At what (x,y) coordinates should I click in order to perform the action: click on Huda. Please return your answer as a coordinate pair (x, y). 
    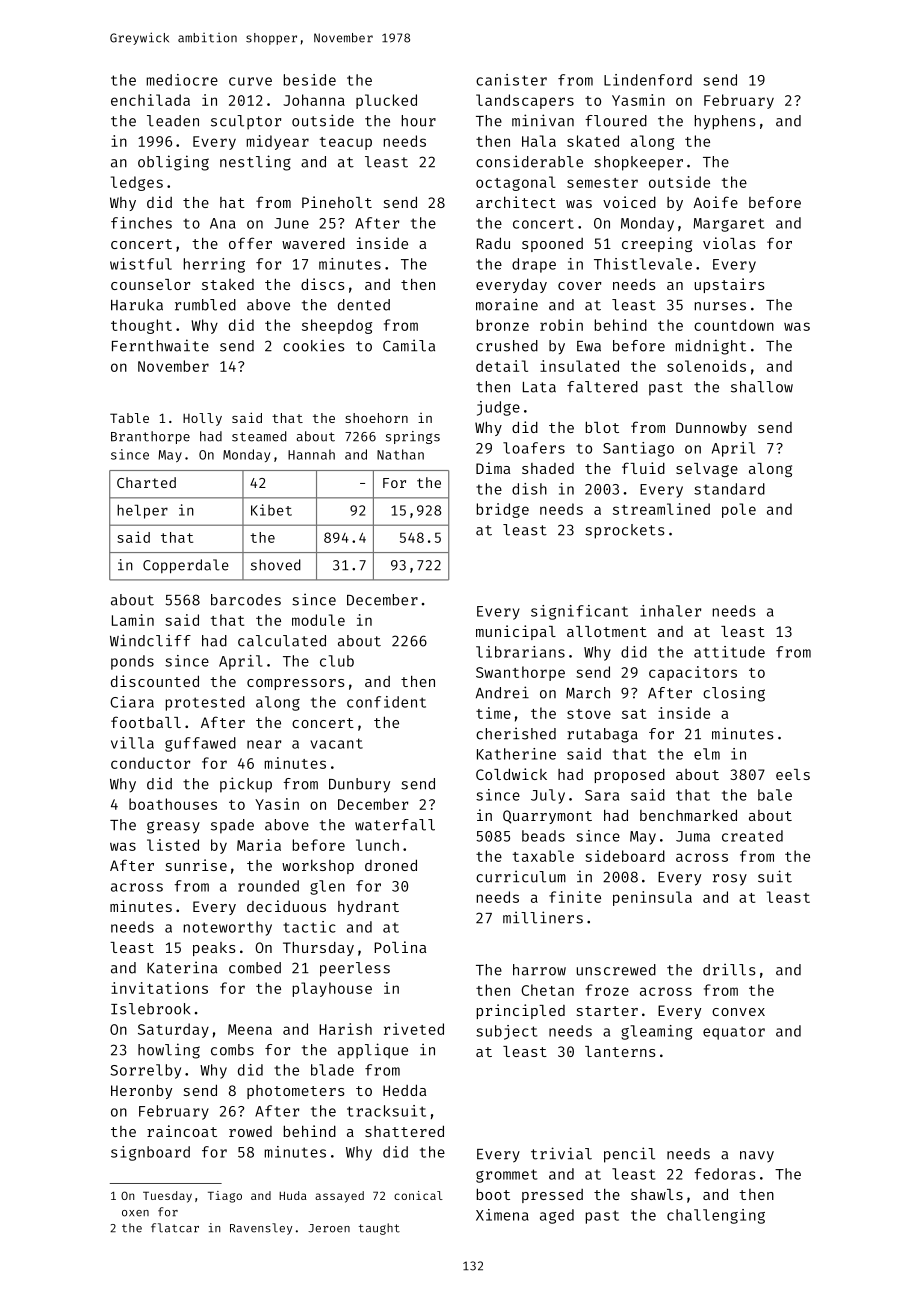
    Looking at the image, I should click on (293, 1195).
